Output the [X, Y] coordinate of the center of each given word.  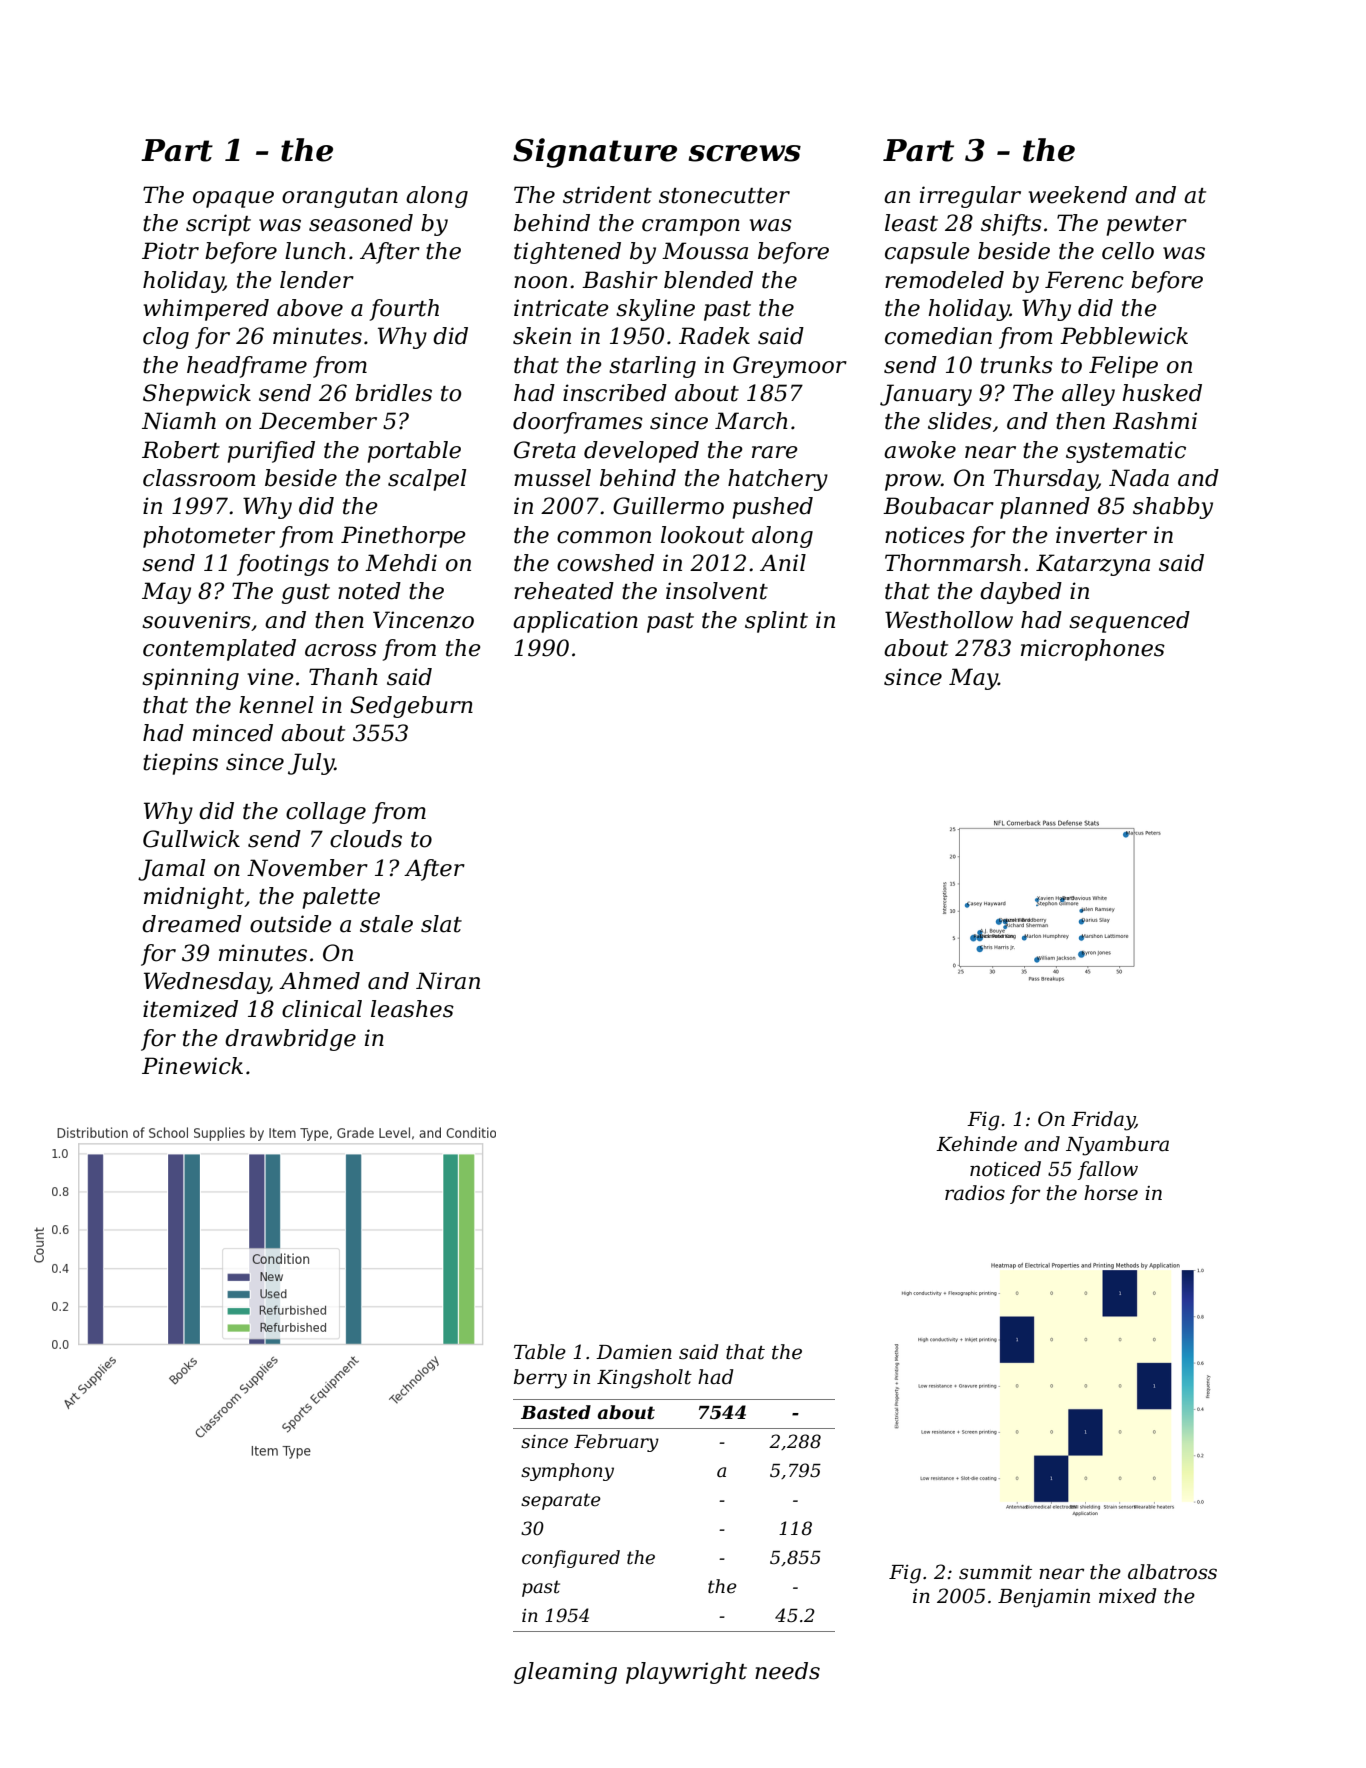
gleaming [565, 1673]
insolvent [717, 591]
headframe [247, 367]
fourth [404, 310]
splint [776, 622]
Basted [556, 1412]
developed [641, 452]
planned [1045, 508]
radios [975, 1193]
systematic [1126, 452]
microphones [1093, 650]
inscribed [615, 393]
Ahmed [319, 981]
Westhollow [949, 620]
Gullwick [191, 839]
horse [1111, 1193]
